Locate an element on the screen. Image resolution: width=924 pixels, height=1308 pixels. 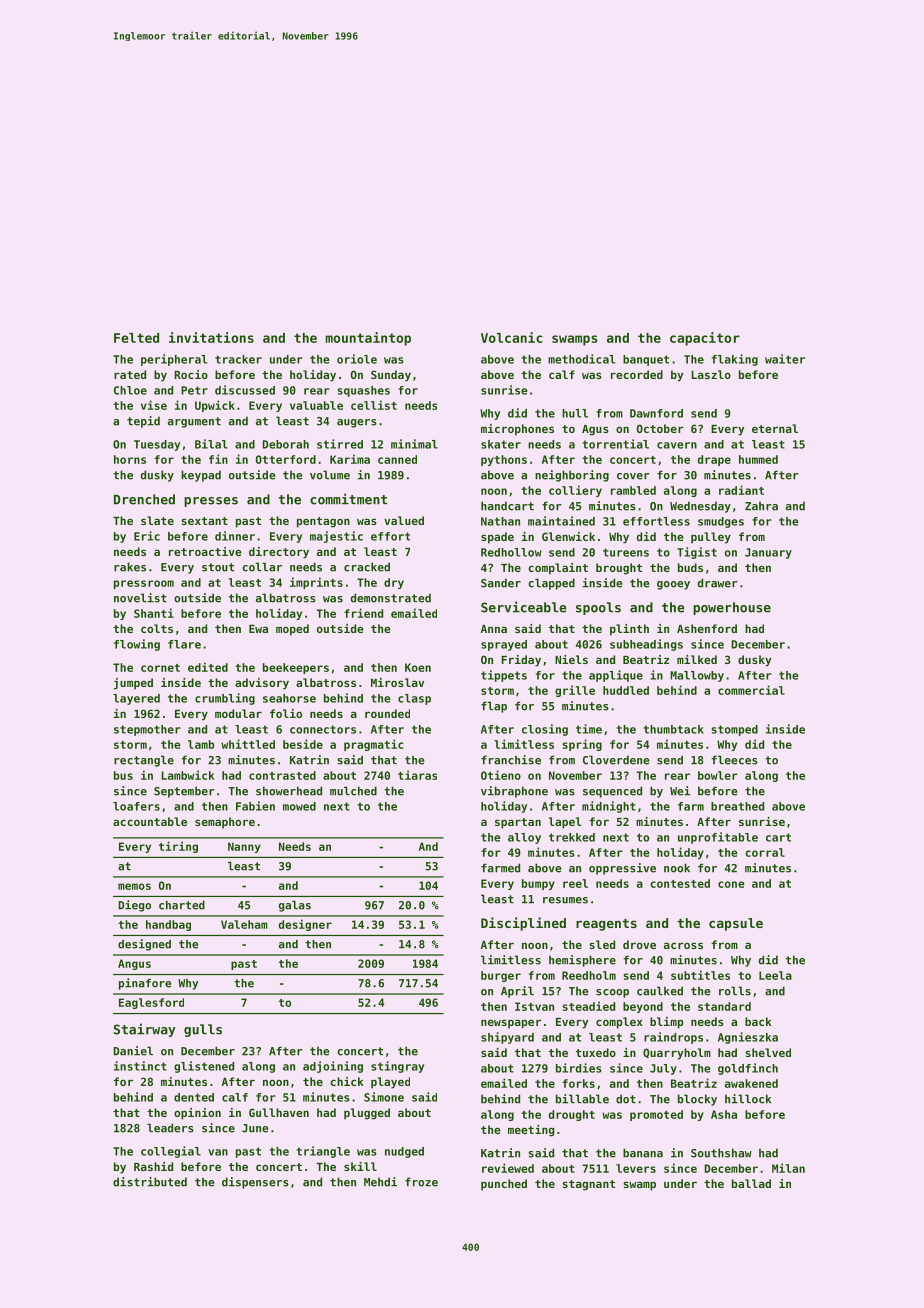
burger is located at coordinates (501, 976).
